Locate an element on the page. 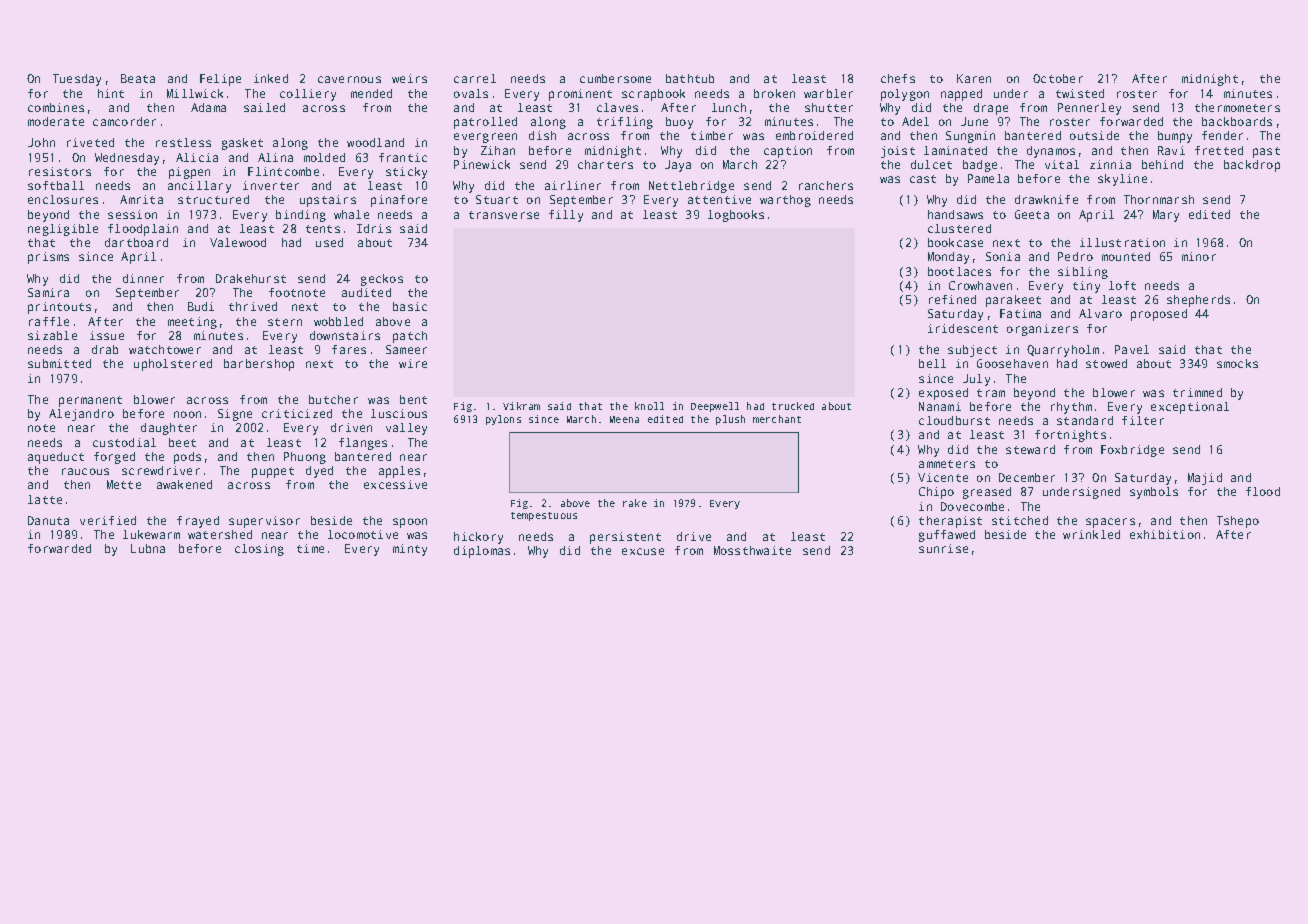  Tuesday is located at coordinates (77, 80).
